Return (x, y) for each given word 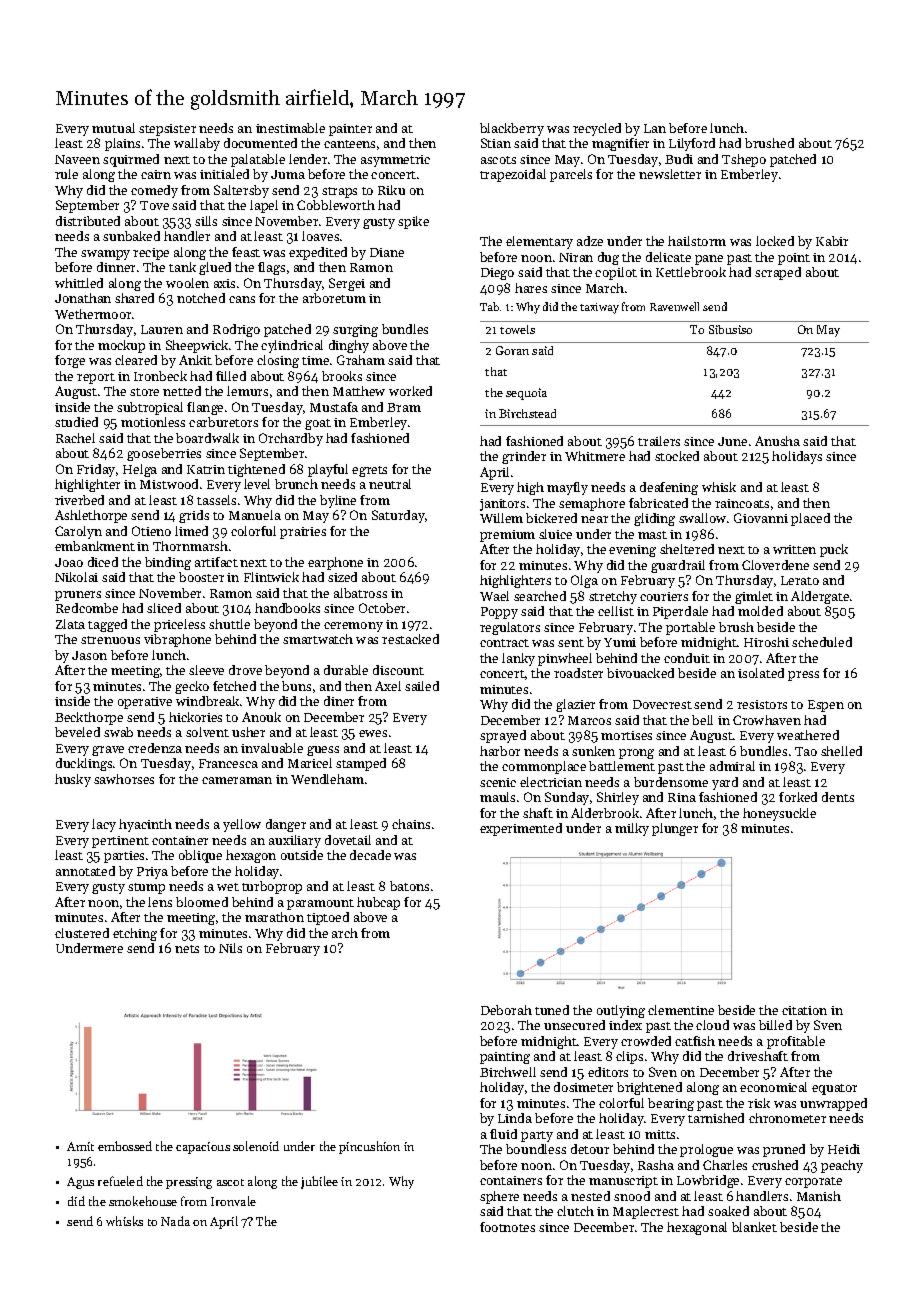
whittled (79, 283)
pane (709, 260)
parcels (571, 175)
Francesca (228, 763)
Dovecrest (662, 704)
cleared (136, 360)
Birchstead (527, 413)
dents (838, 797)
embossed (125, 1146)
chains (411, 824)
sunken (593, 751)
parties (124, 857)
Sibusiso (730, 329)
